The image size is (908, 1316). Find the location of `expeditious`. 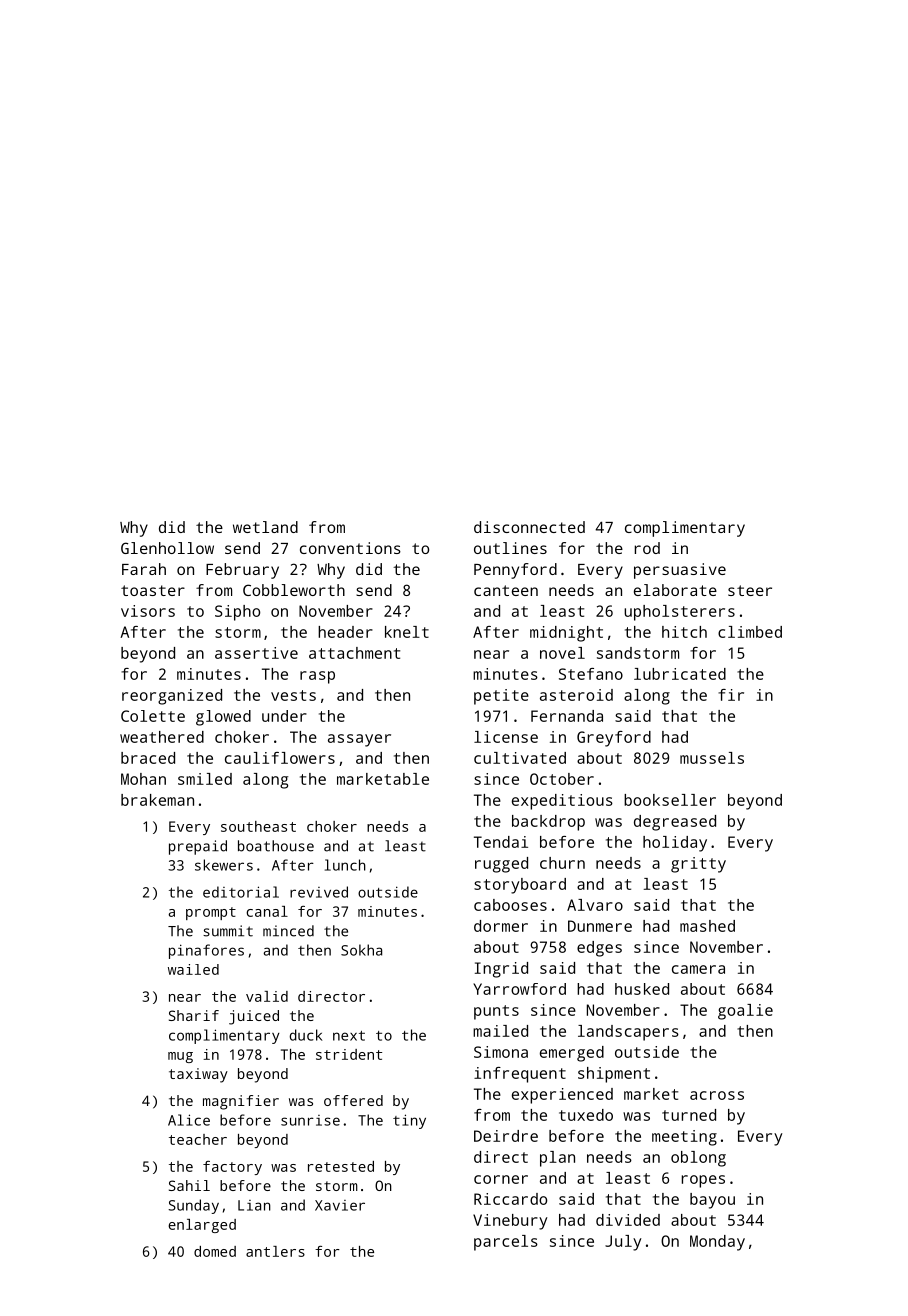

expeditious is located at coordinates (562, 802).
